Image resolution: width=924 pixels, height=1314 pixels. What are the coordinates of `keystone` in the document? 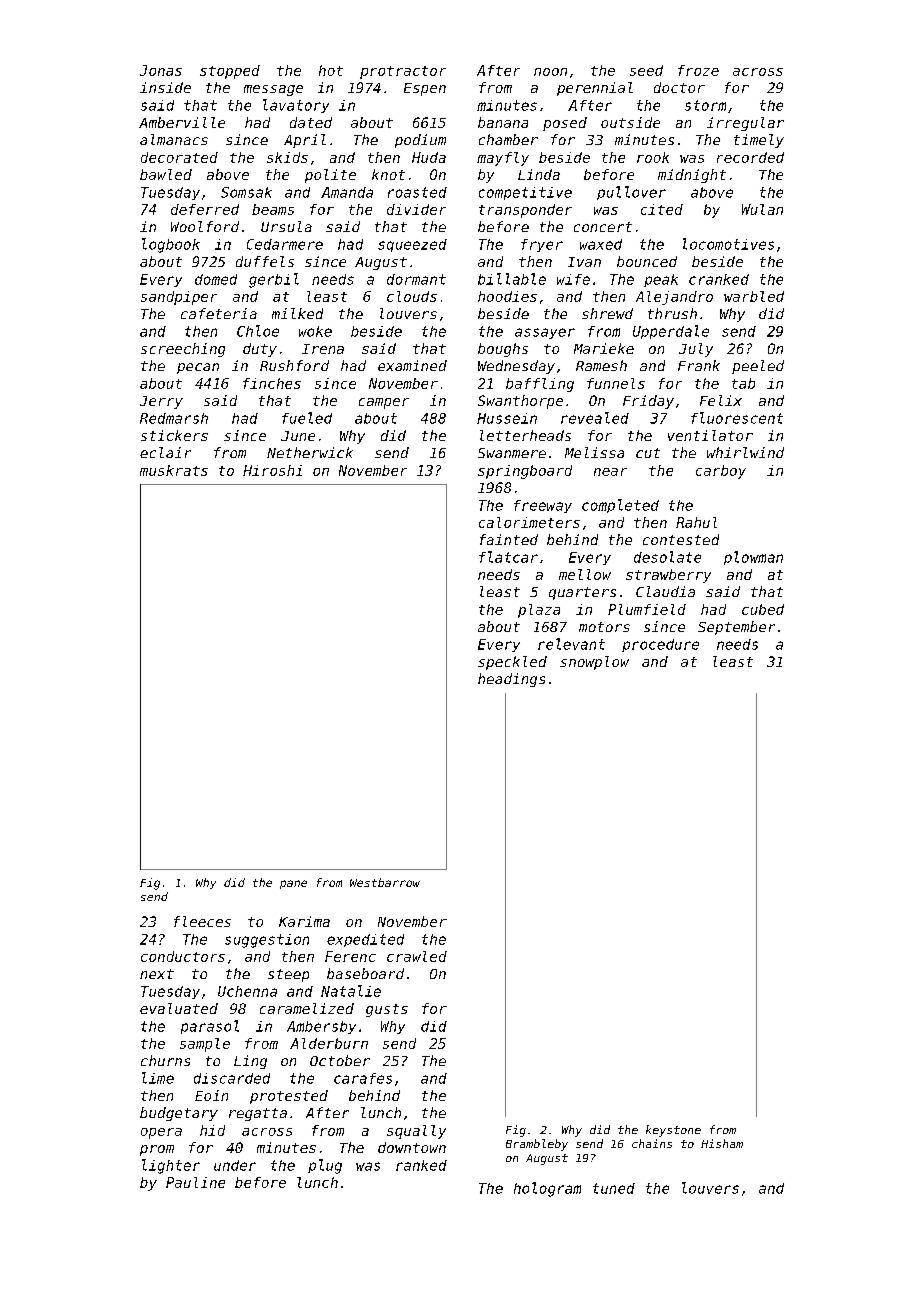 It's located at (673, 1131).
